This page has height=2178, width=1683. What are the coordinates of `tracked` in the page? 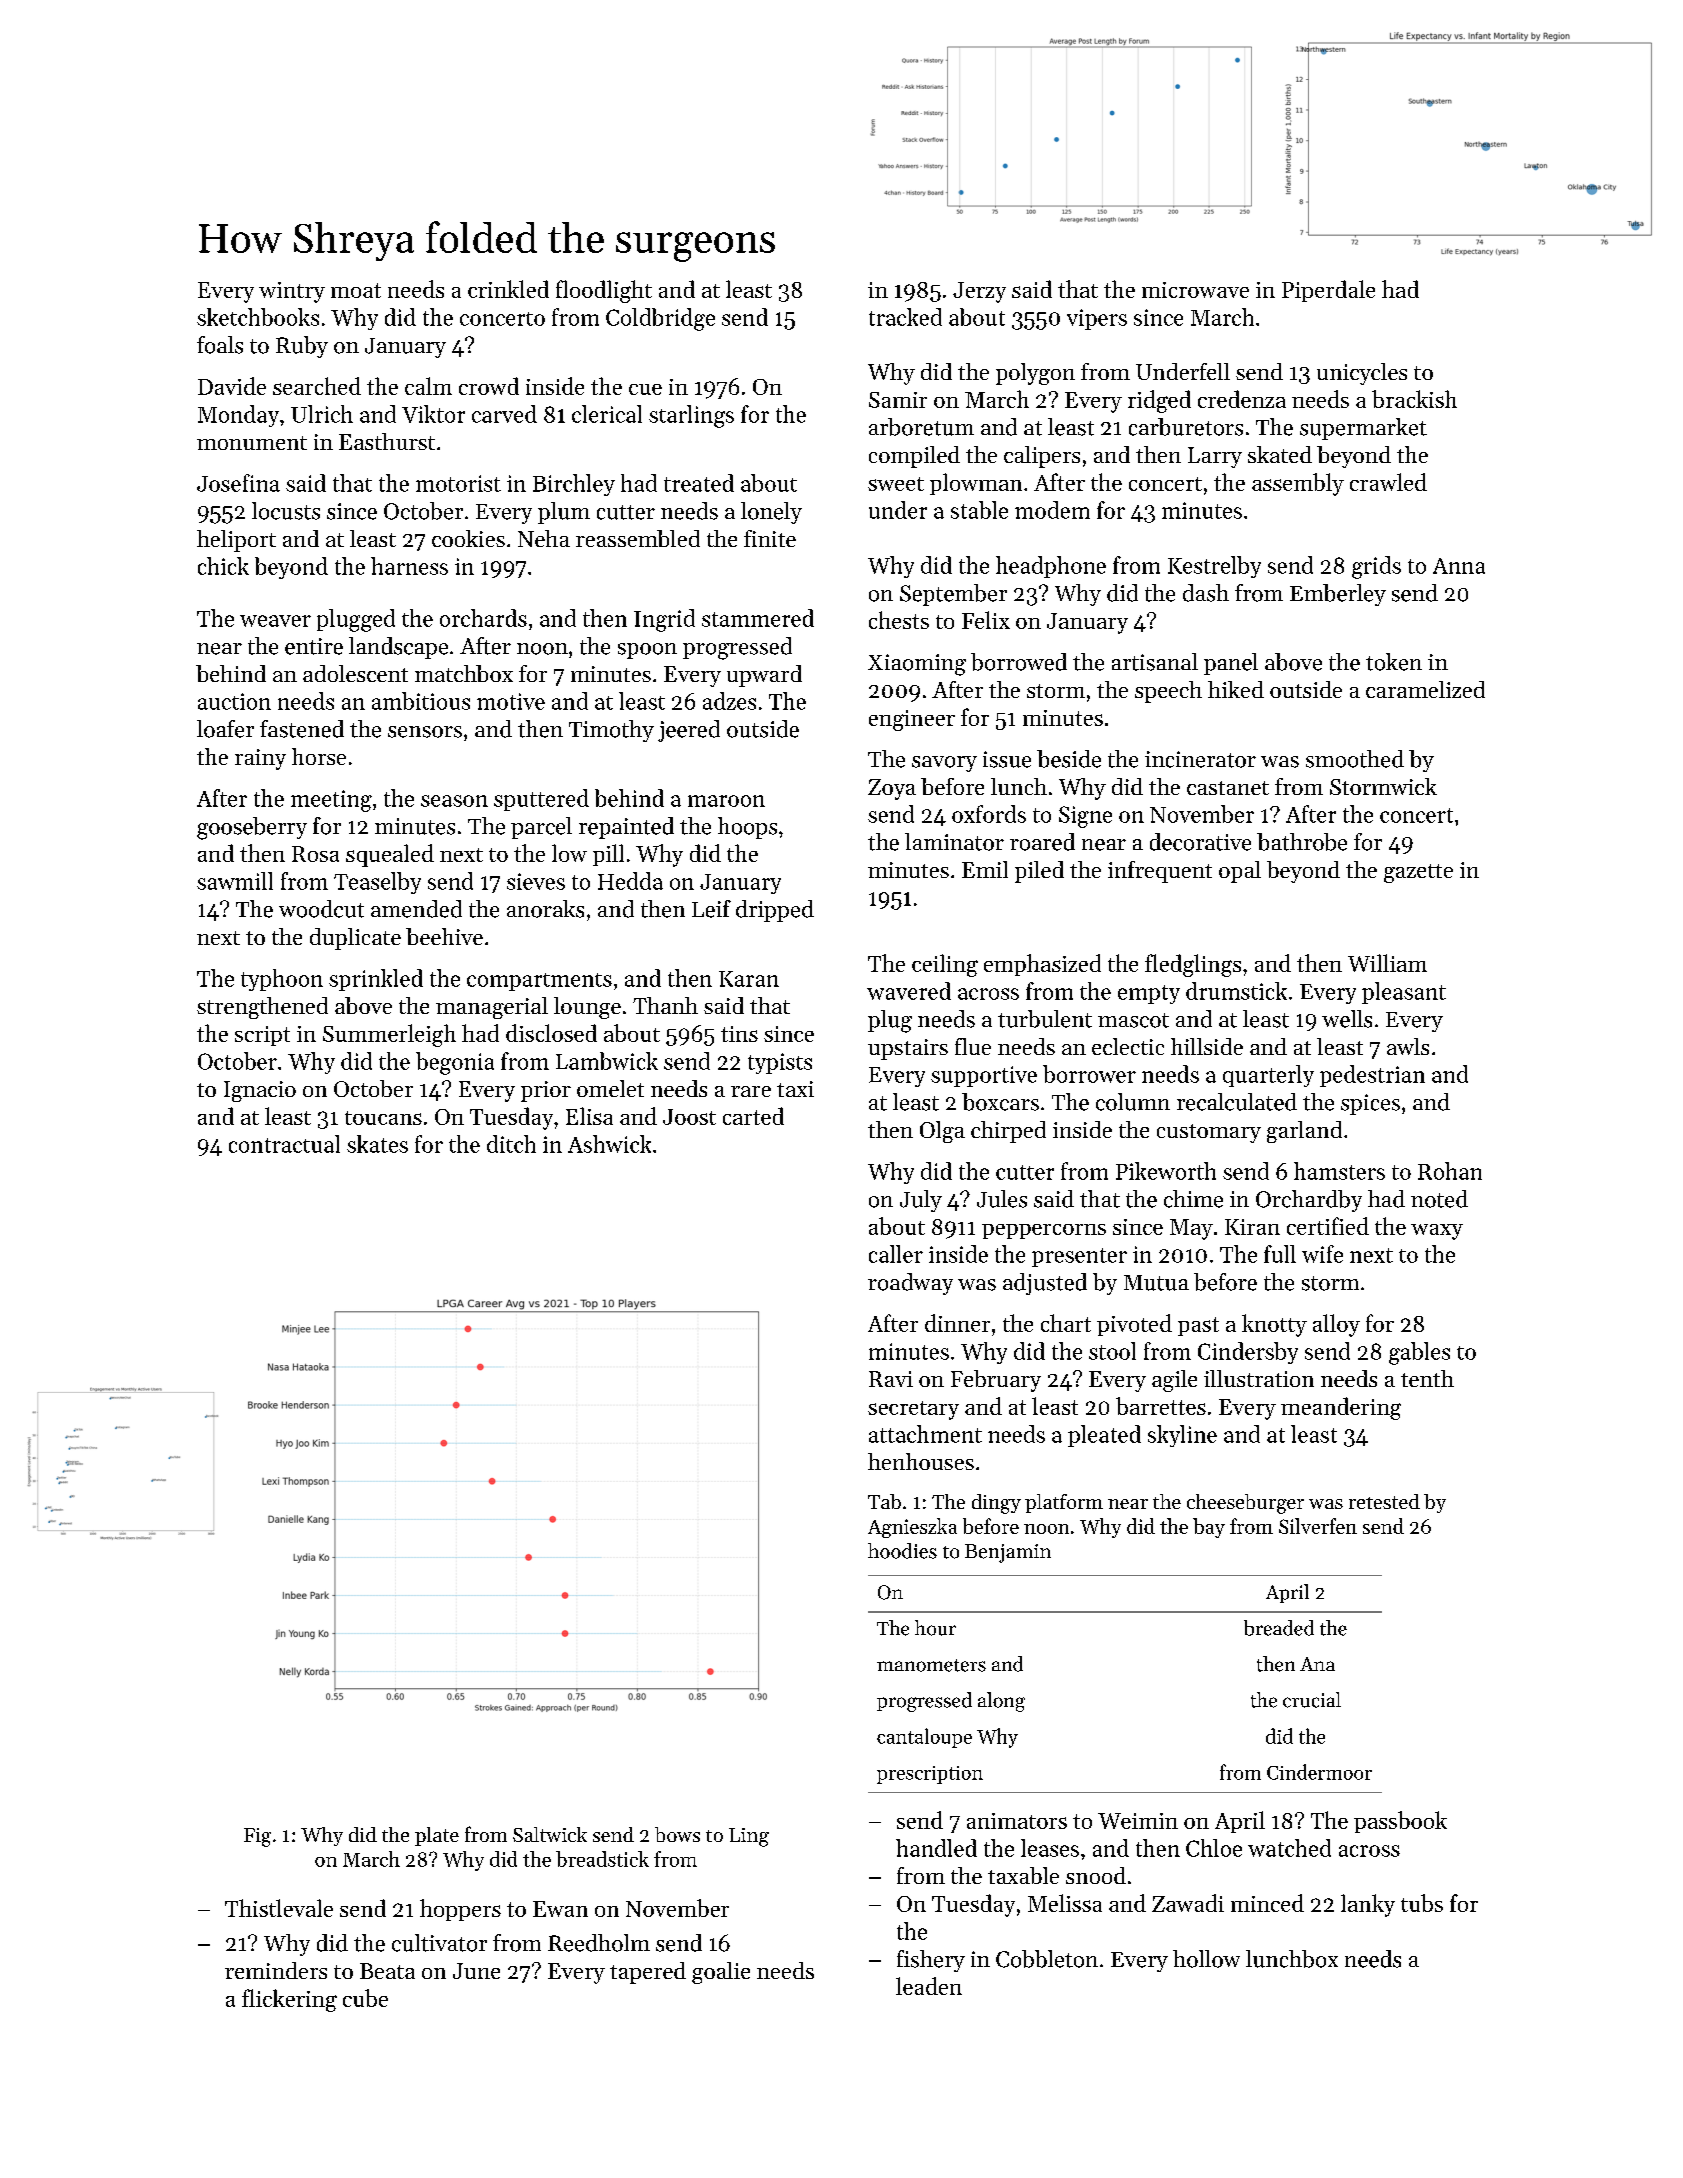 It's located at (905, 317).
